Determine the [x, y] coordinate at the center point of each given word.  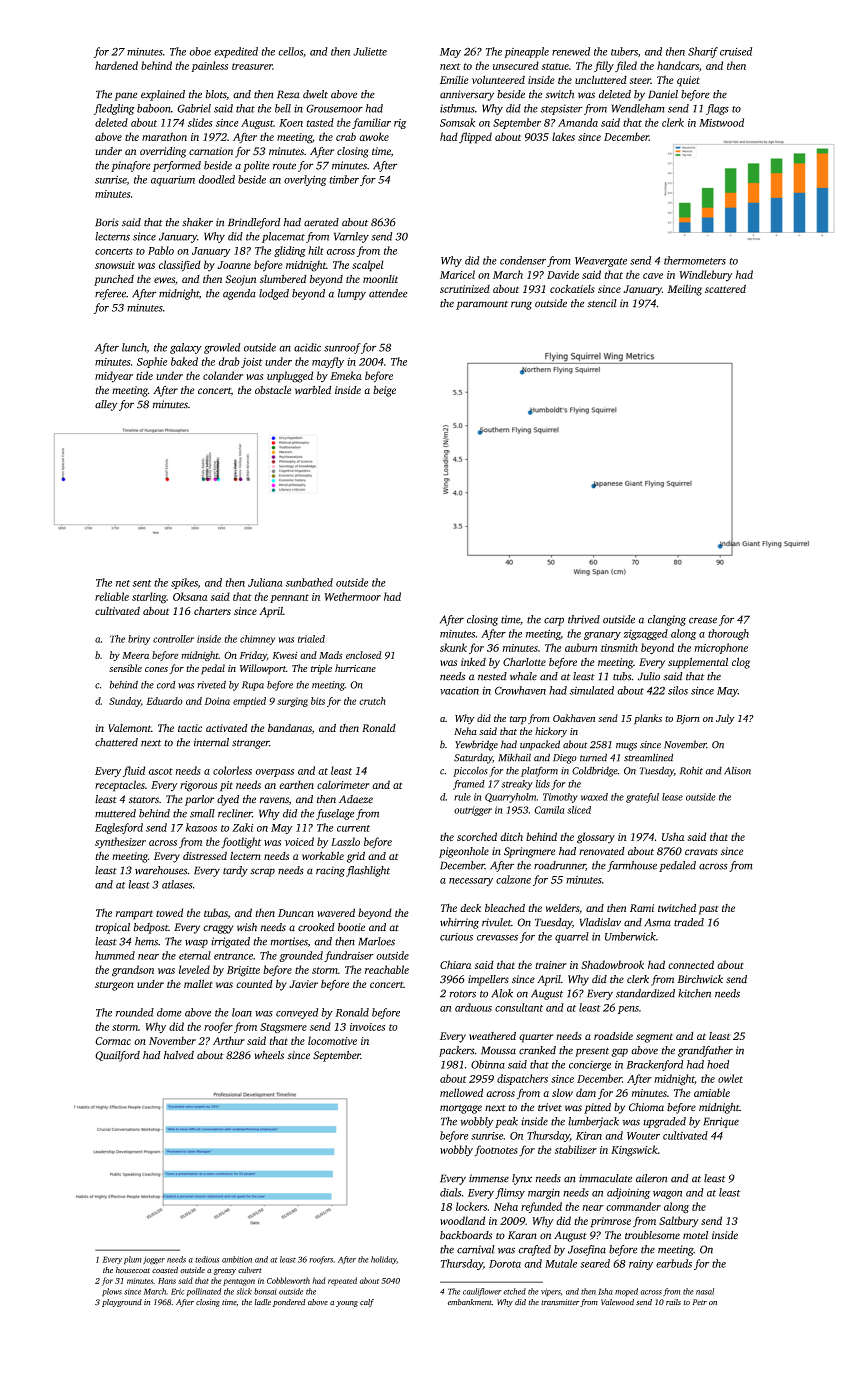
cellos [290, 51]
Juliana [265, 582]
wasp [196, 944]
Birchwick [700, 979]
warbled [313, 390]
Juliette [370, 51]
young [347, 1304]
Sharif [703, 52]
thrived [584, 619]
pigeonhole [464, 852]
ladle [262, 1302]
